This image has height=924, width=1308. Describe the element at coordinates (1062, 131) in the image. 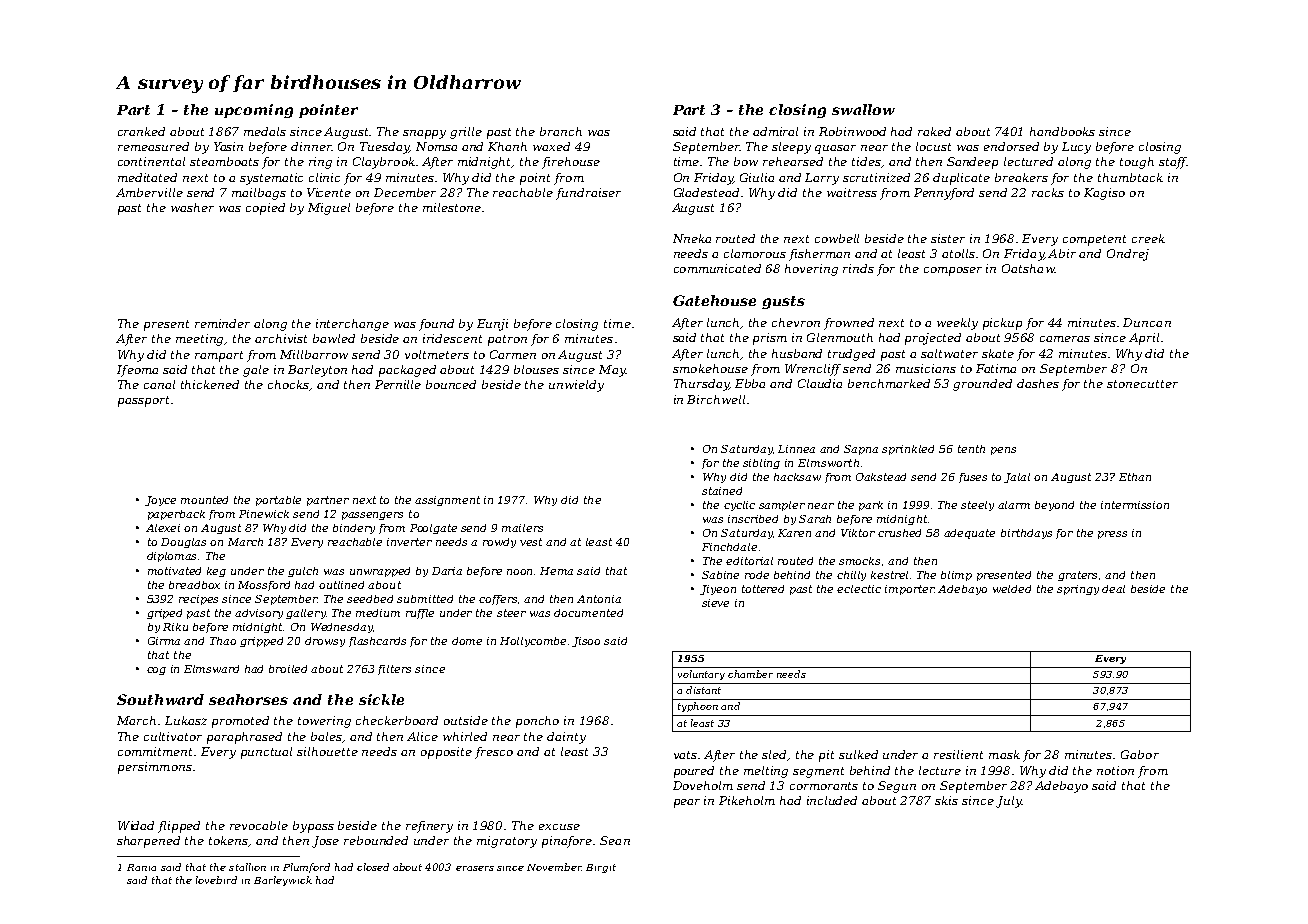

I see `handbooks` at that location.
